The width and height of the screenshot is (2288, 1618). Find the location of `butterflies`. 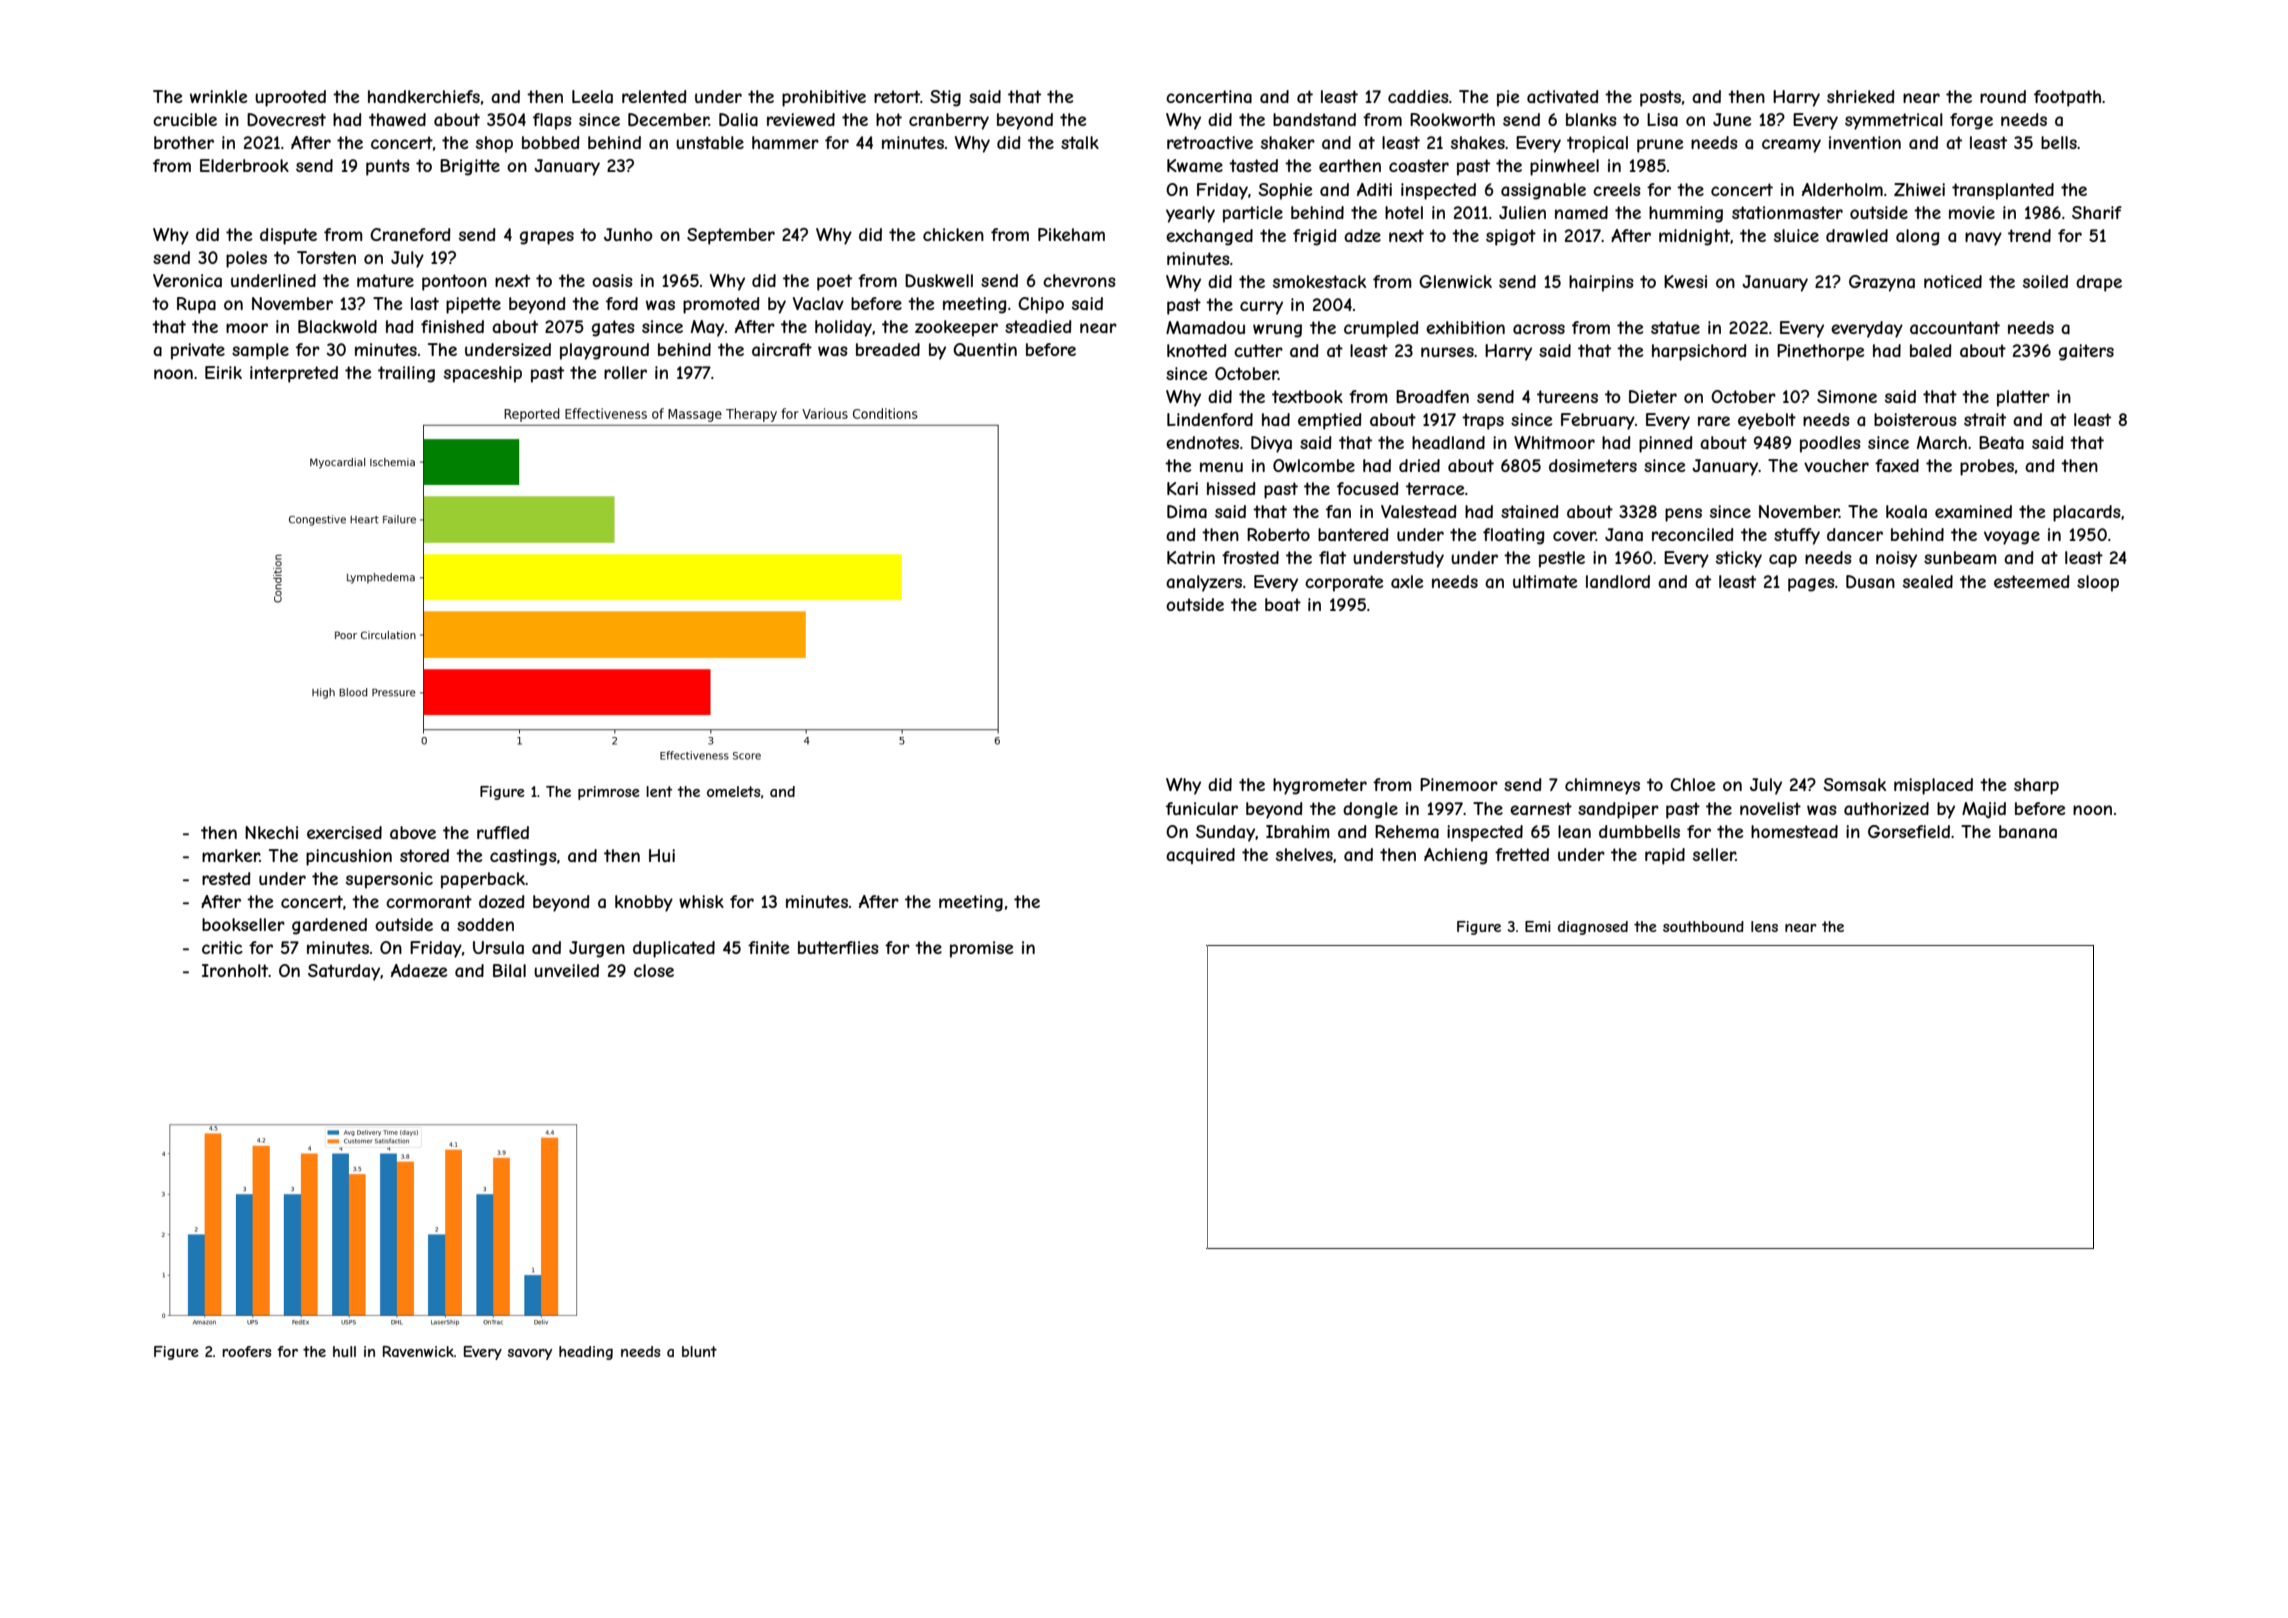

butterflies is located at coordinates (838, 947).
